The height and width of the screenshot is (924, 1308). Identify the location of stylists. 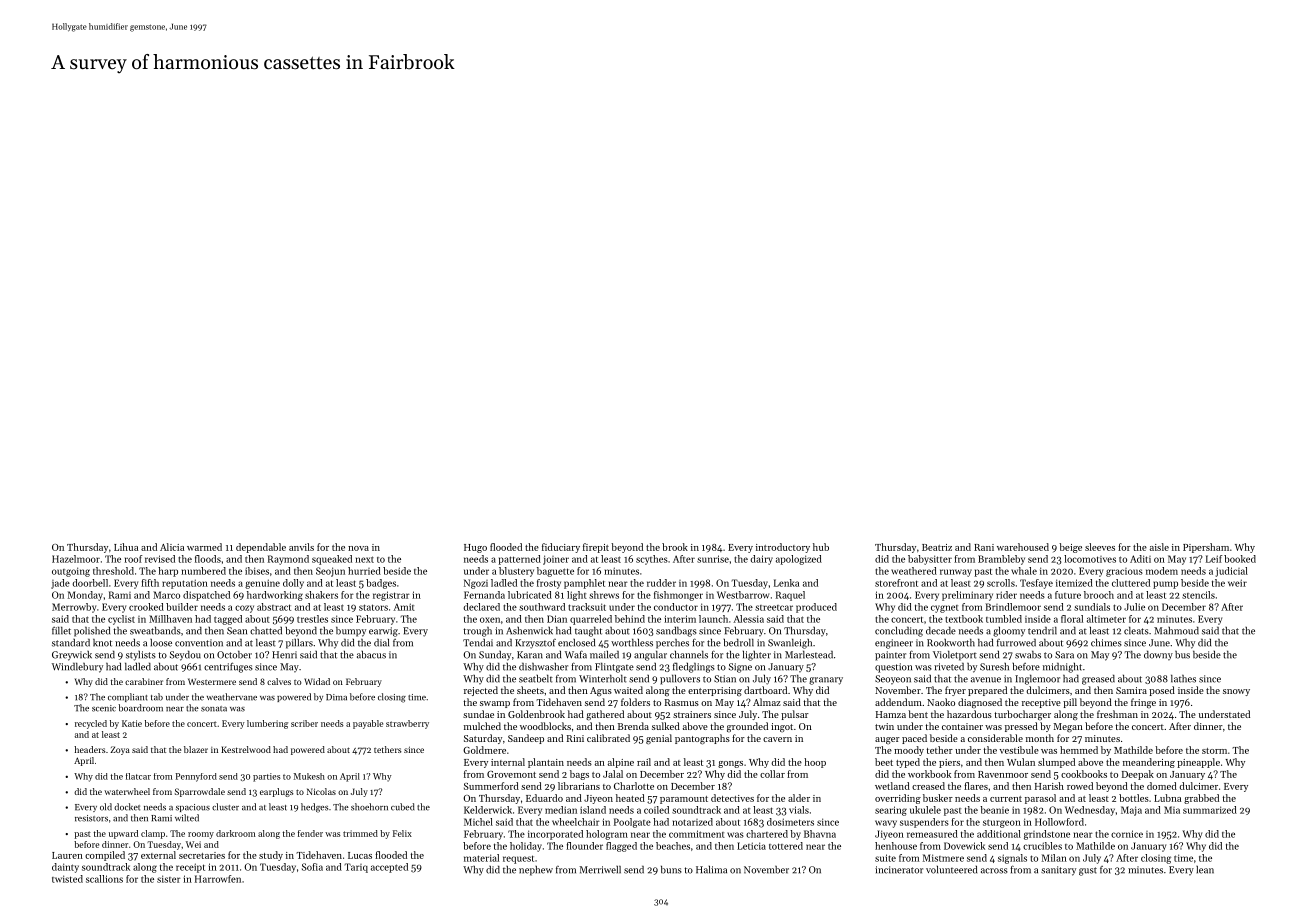
(141, 656).
